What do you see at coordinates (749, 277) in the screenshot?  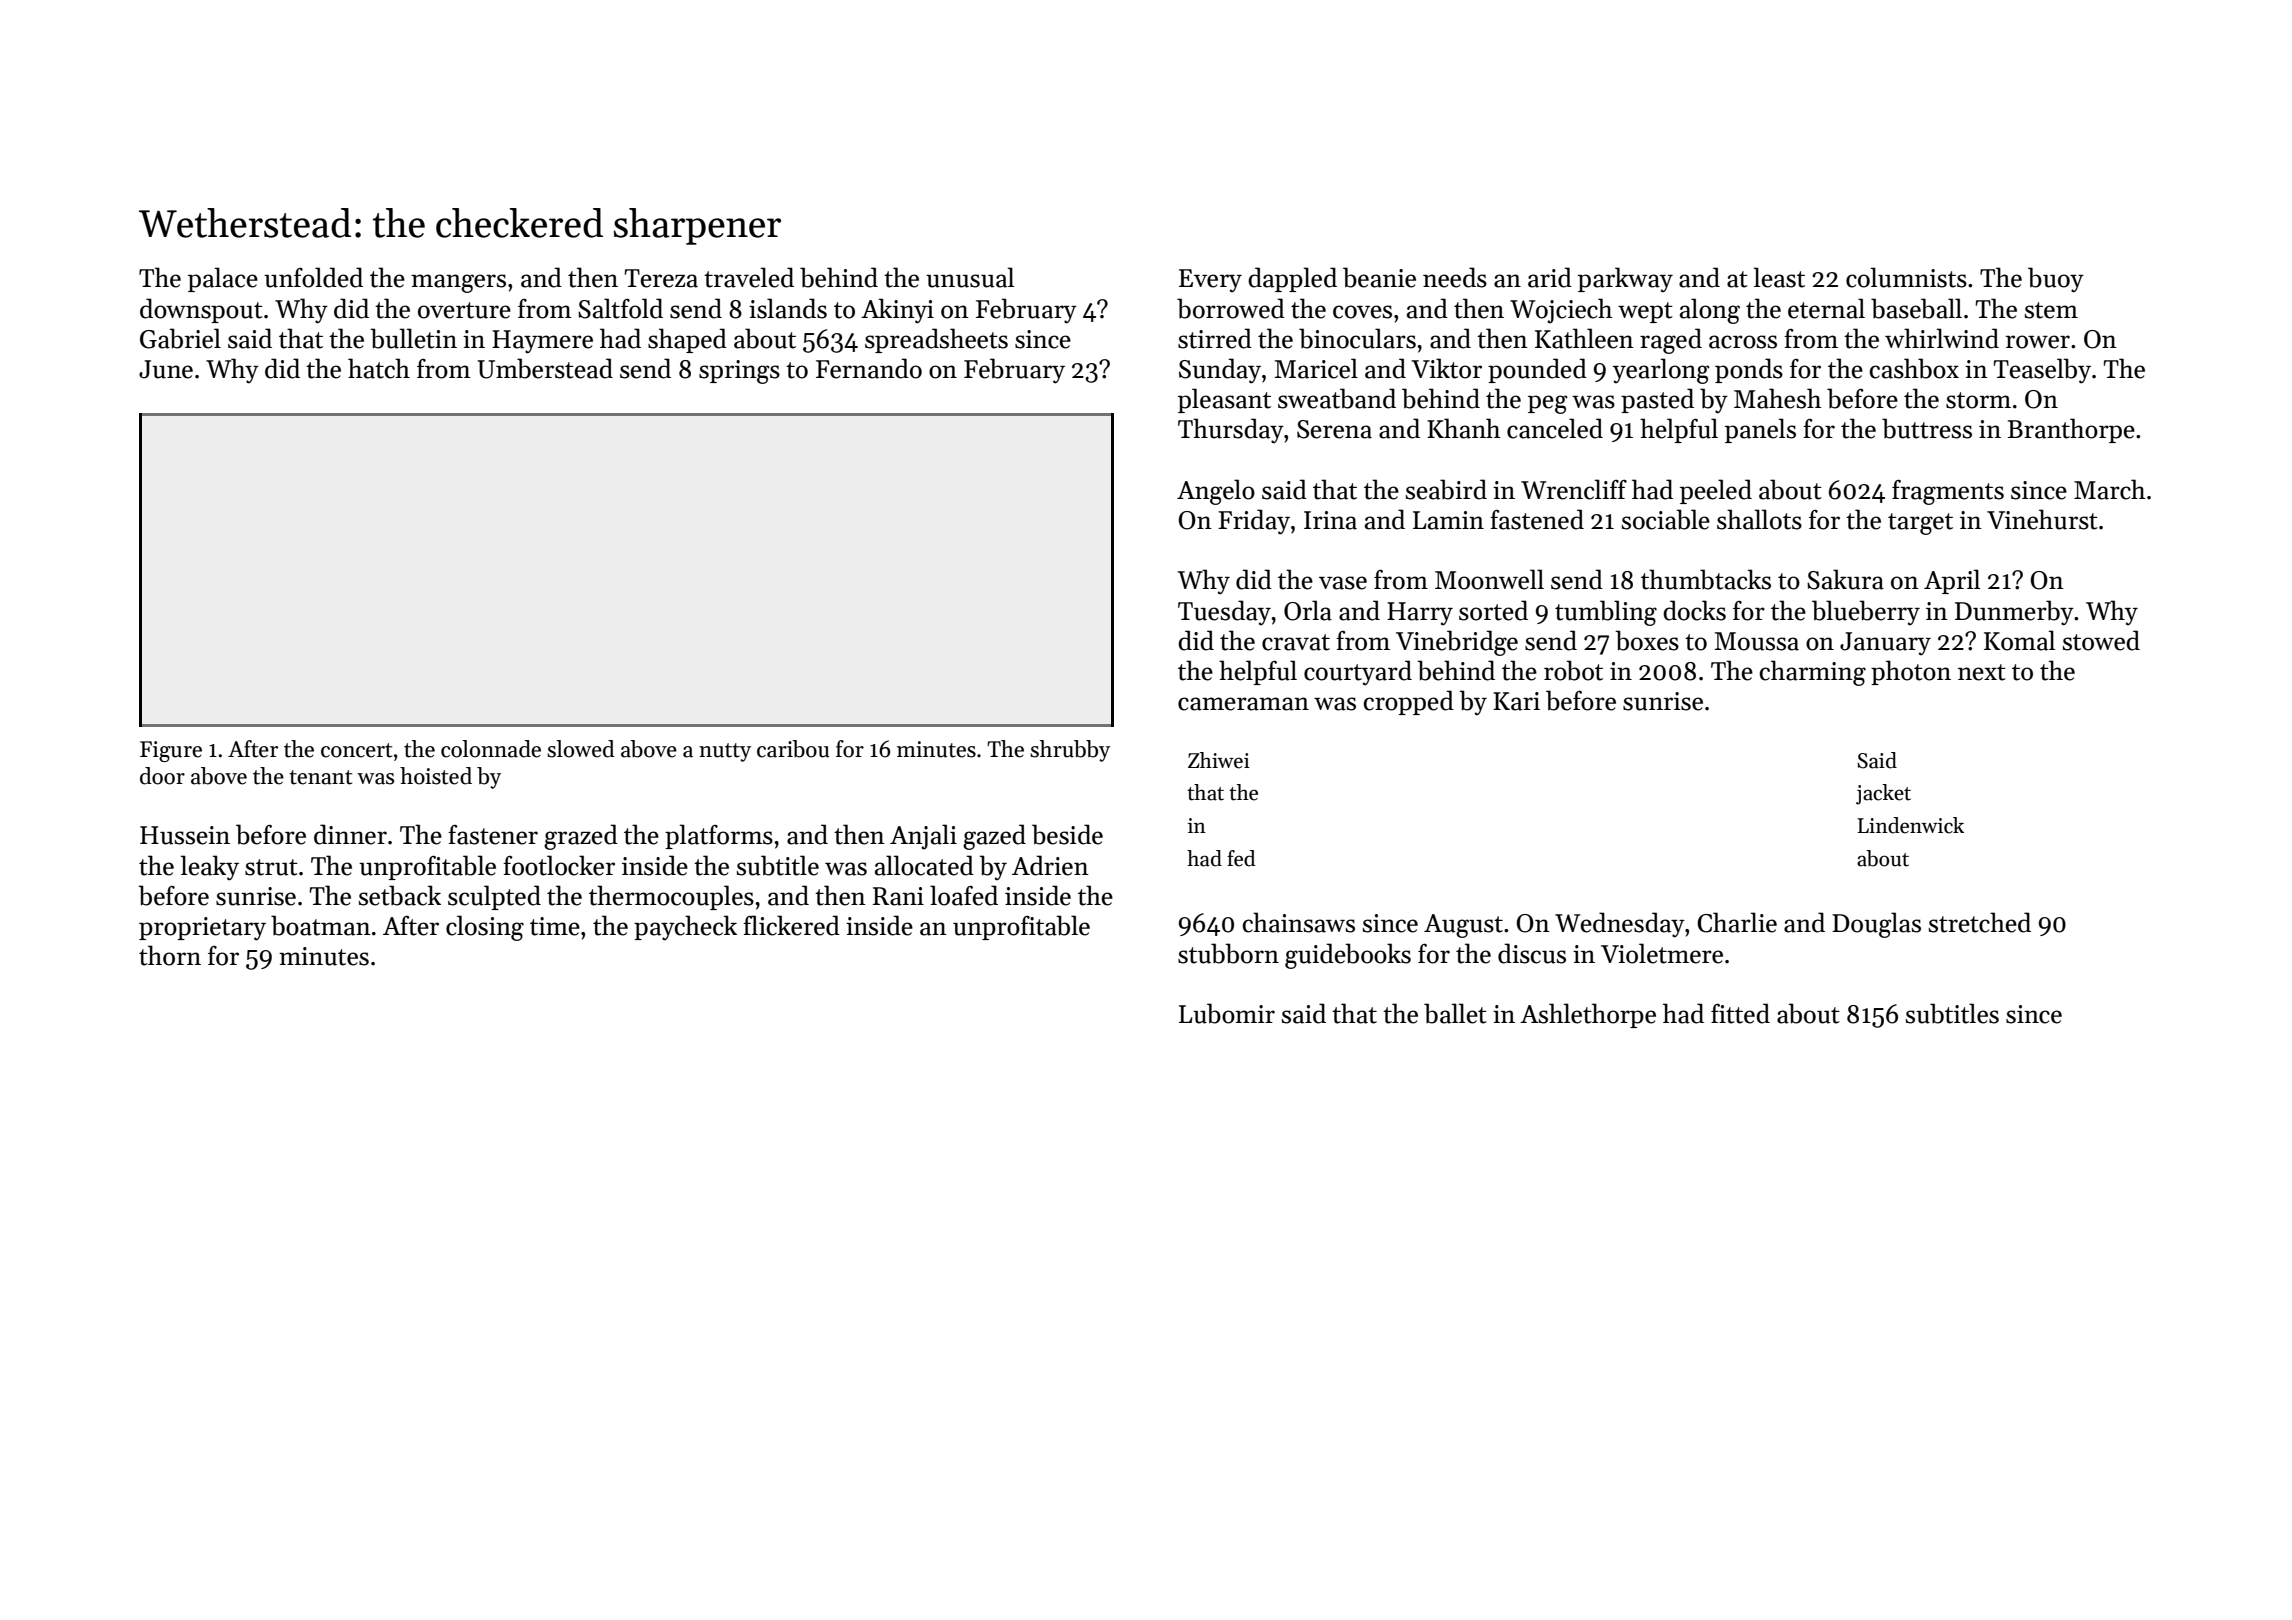 I see `traveled` at bounding box center [749, 277].
